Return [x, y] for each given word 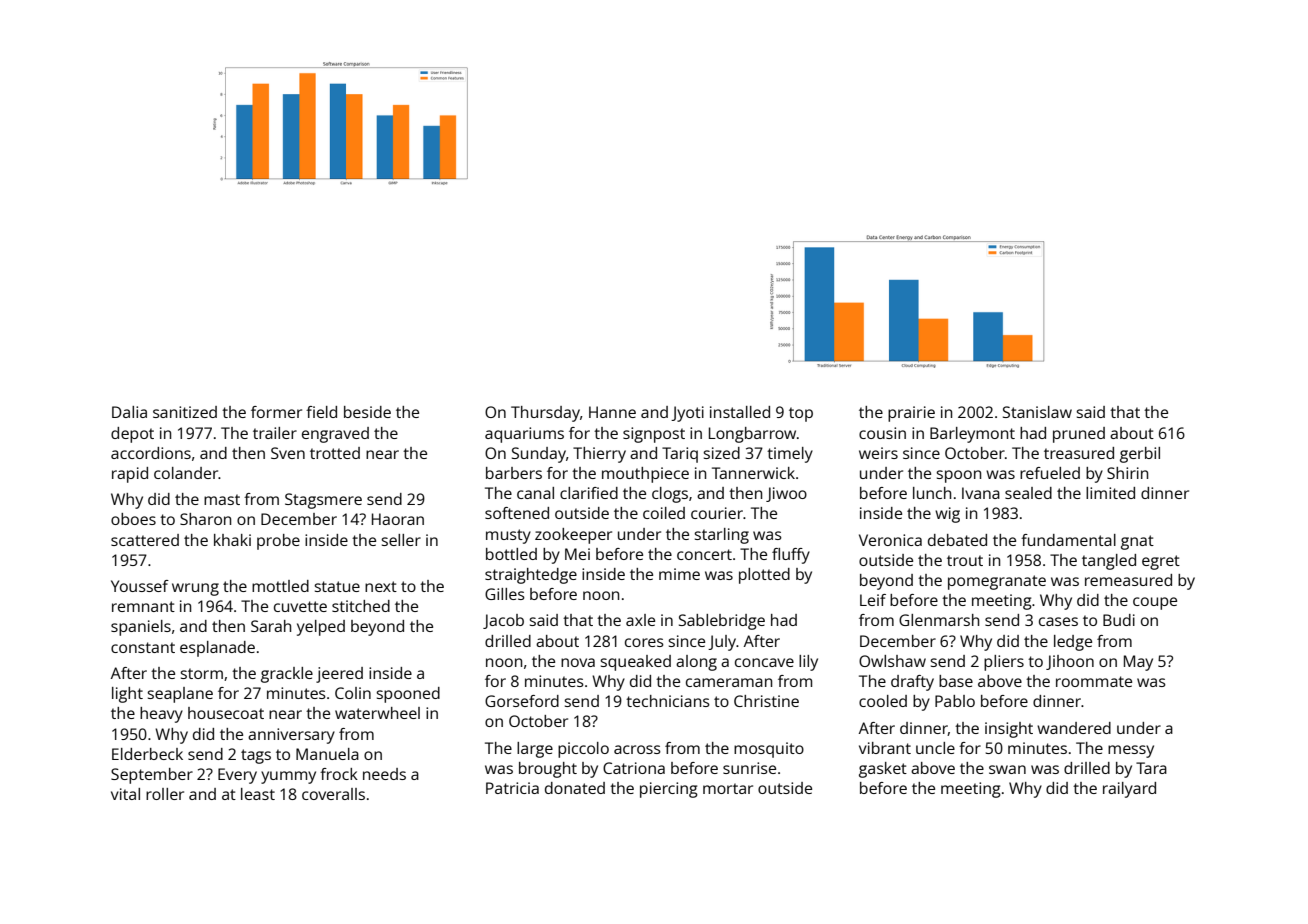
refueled [1050, 473]
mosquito [769, 750]
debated [957, 540]
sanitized [185, 412]
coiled [664, 513]
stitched [361, 606]
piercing [669, 790]
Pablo [955, 701]
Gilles [505, 594]
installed [740, 412]
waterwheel [377, 713]
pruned [1079, 435]
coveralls [333, 794]
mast [222, 499]
